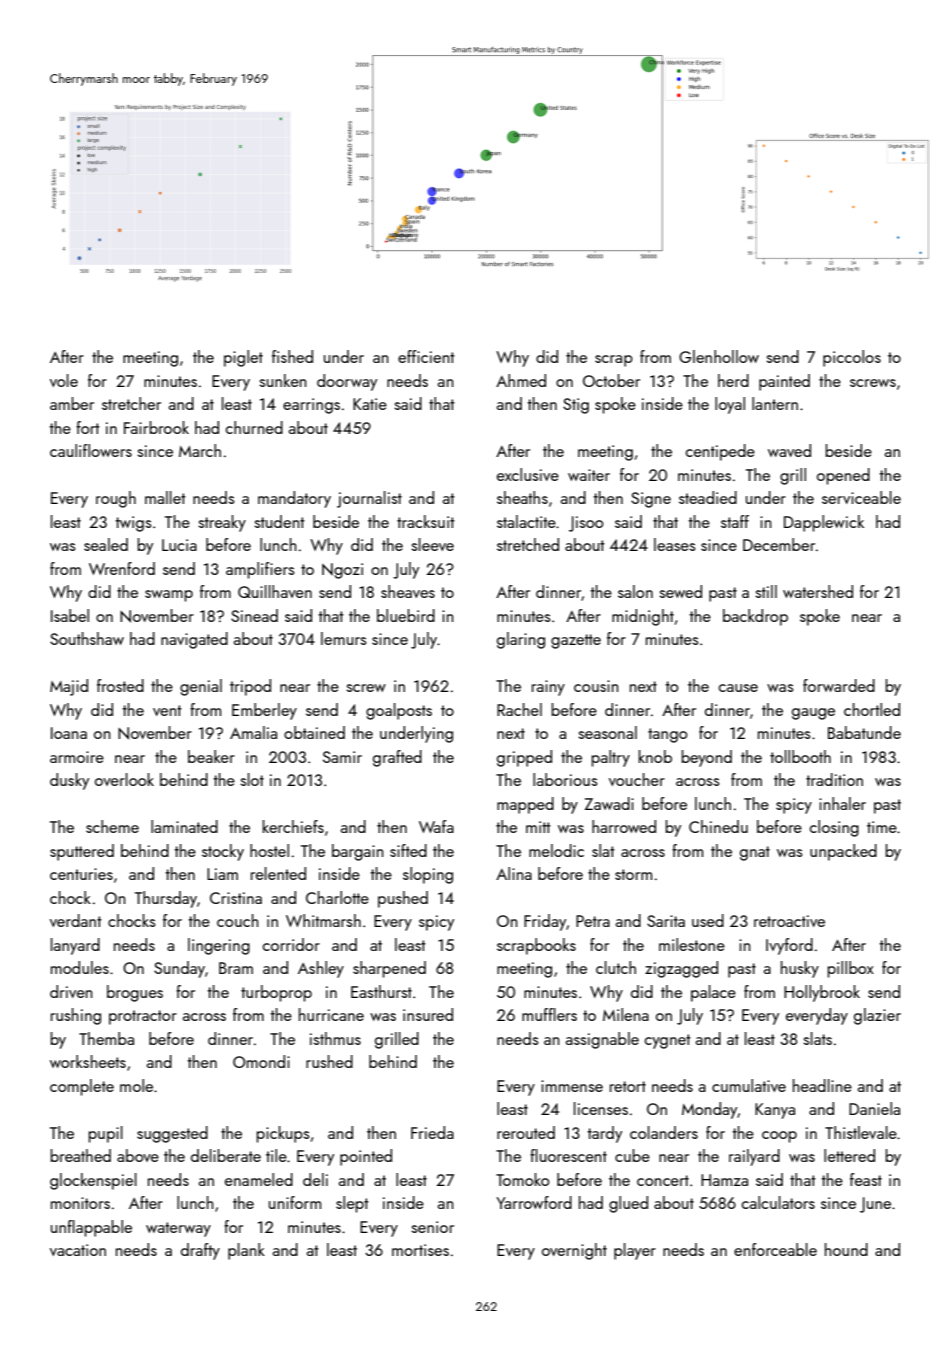 This image has height=1350, width=951. I want to click on rough, so click(116, 499).
